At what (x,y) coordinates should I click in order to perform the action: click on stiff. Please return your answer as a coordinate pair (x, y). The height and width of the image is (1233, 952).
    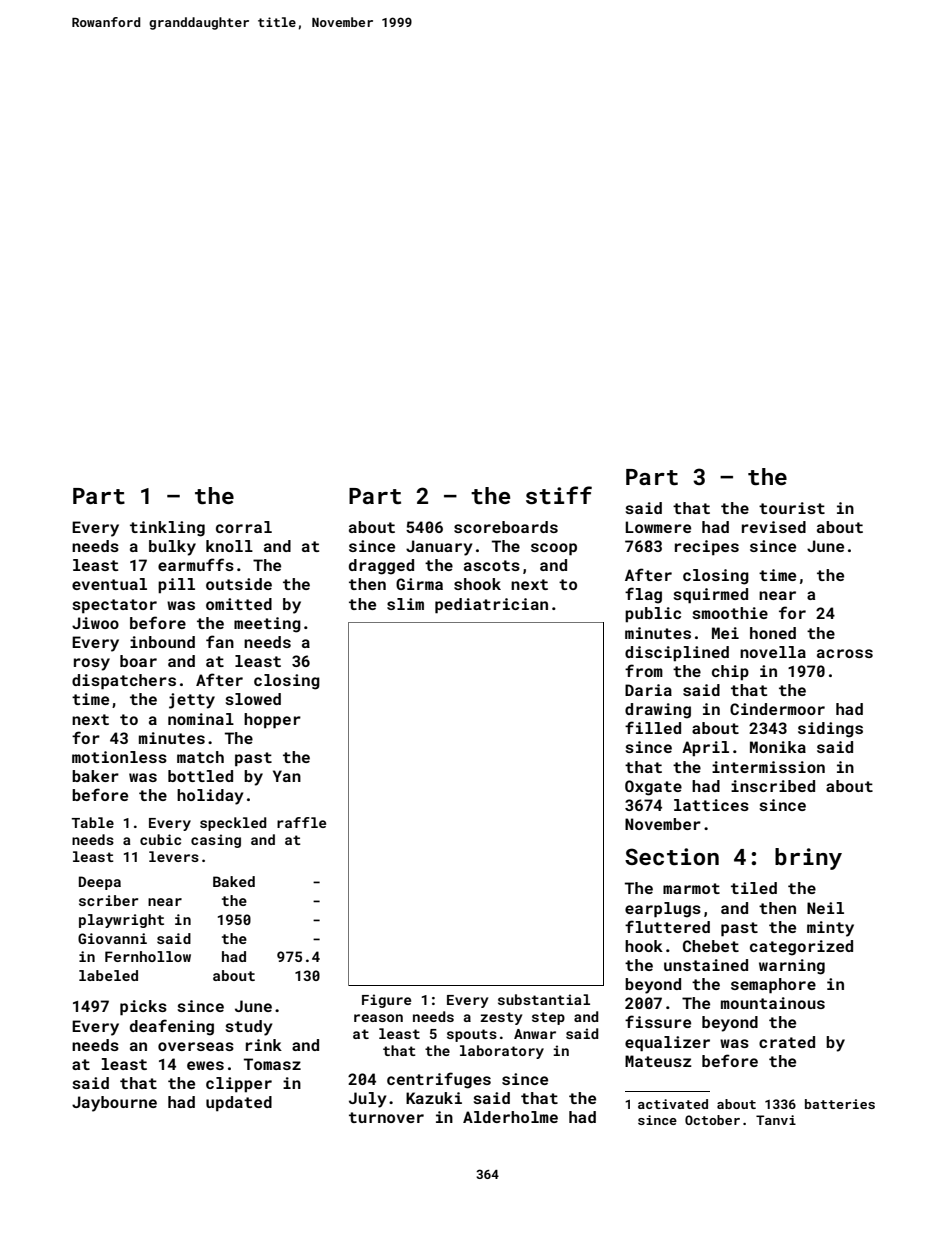
    Looking at the image, I should click on (559, 495).
